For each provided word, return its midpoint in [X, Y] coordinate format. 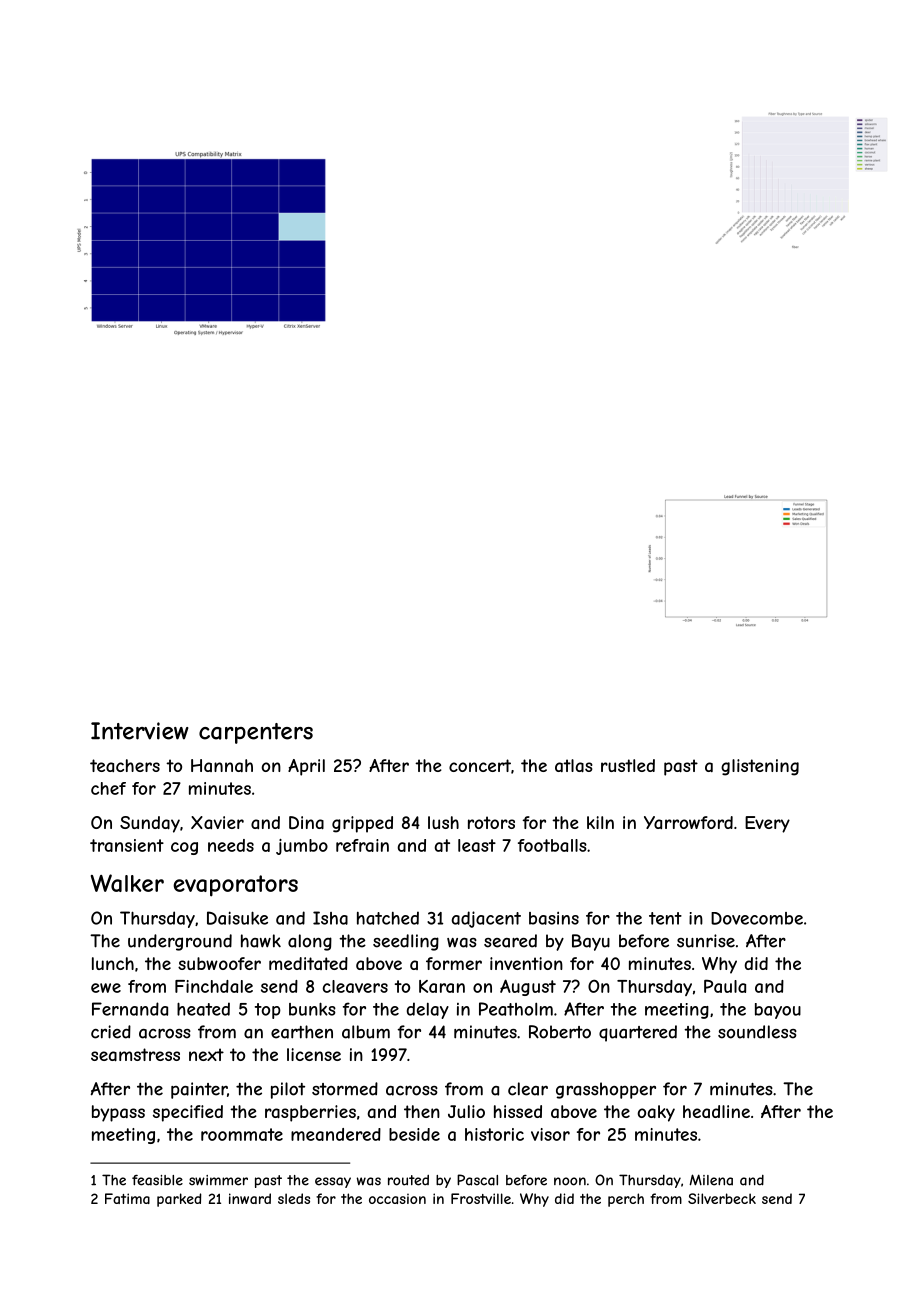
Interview [140, 731]
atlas [574, 765]
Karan [442, 986]
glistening [760, 767]
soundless [757, 1032]
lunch [113, 963]
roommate [242, 1134]
